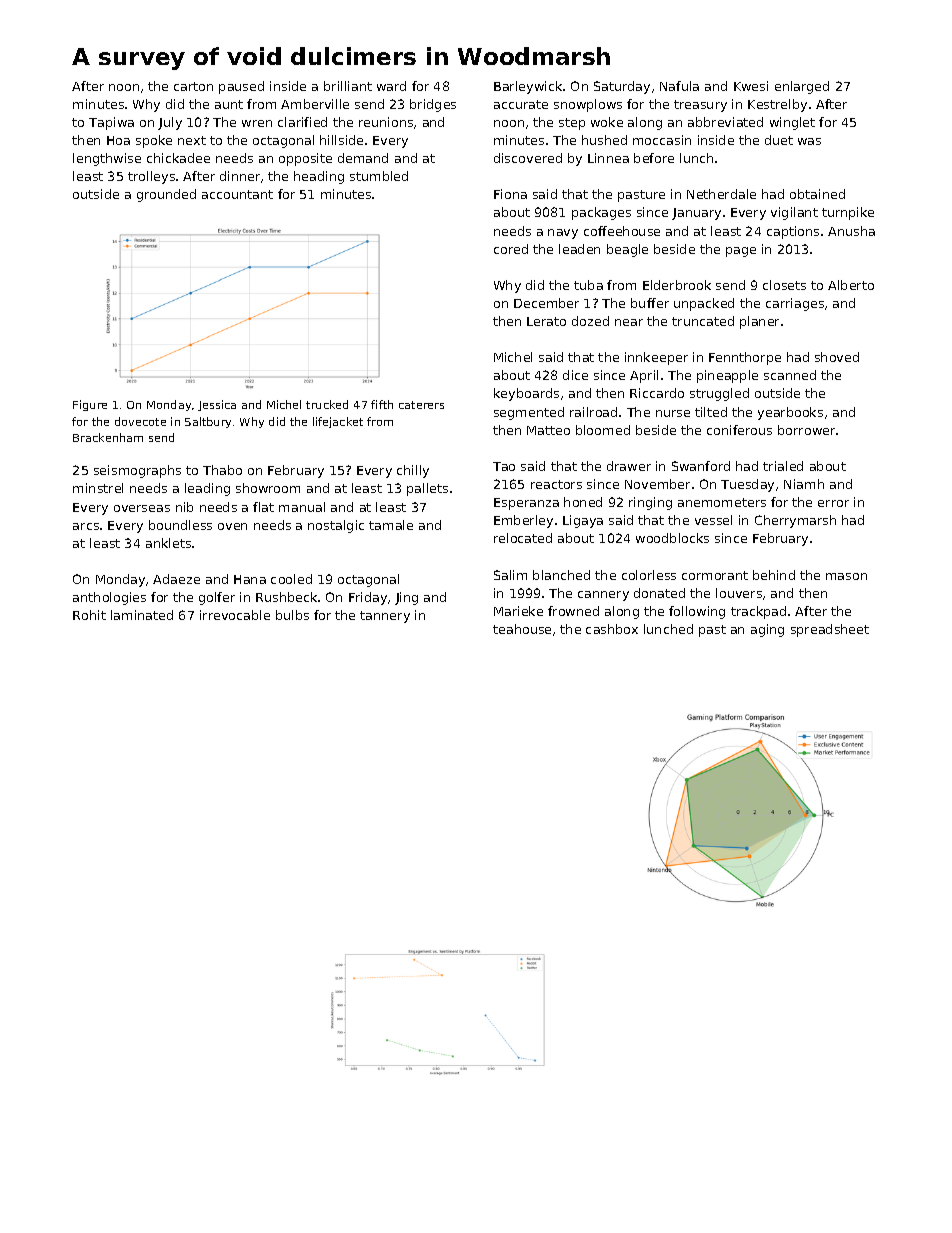 The height and width of the screenshot is (1233, 952). Describe the element at coordinates (166, 195) in the screenshot. I see `grounded` at that location.
